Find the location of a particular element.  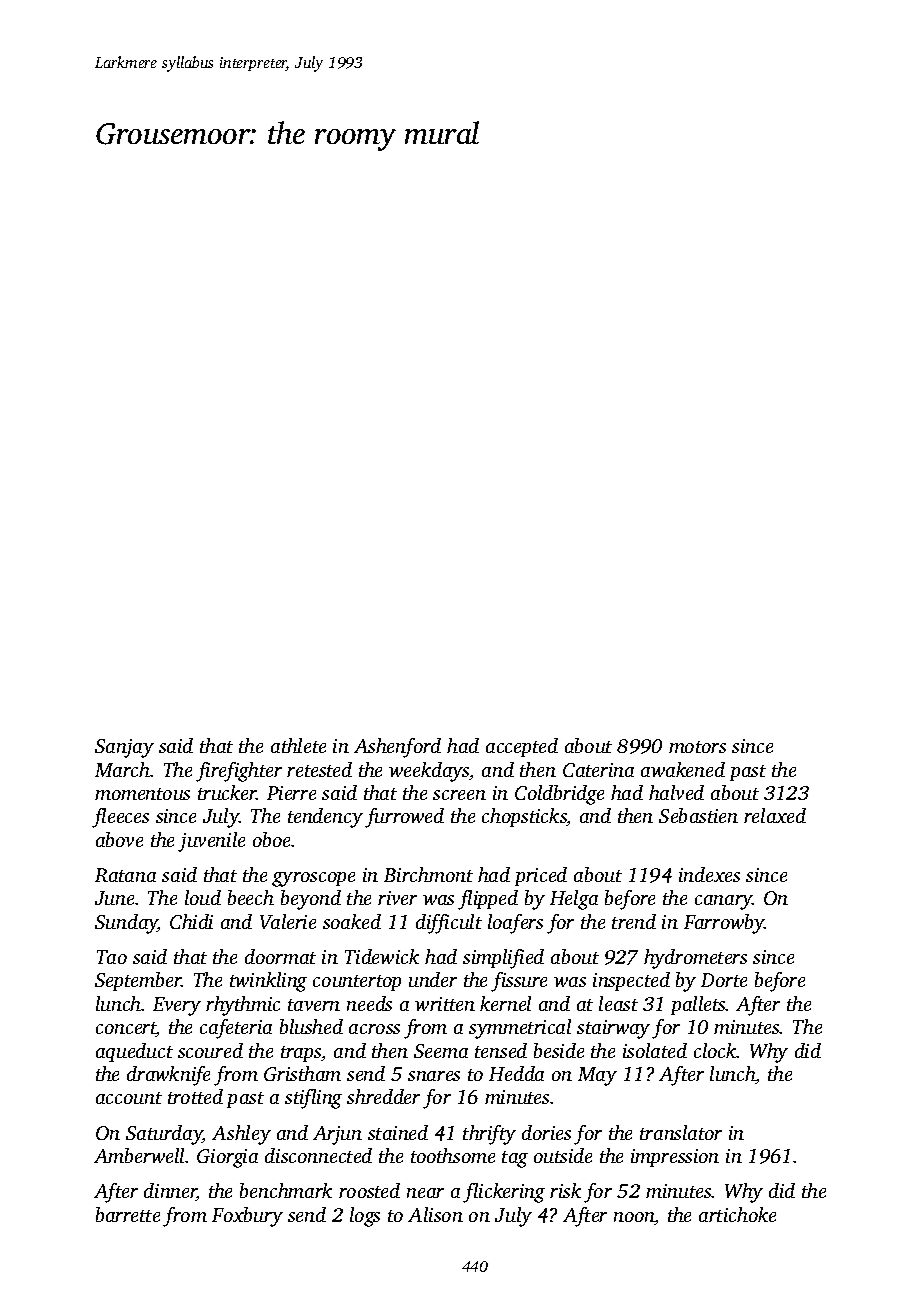

Foxbury is located at coordinates (247, 1217).
